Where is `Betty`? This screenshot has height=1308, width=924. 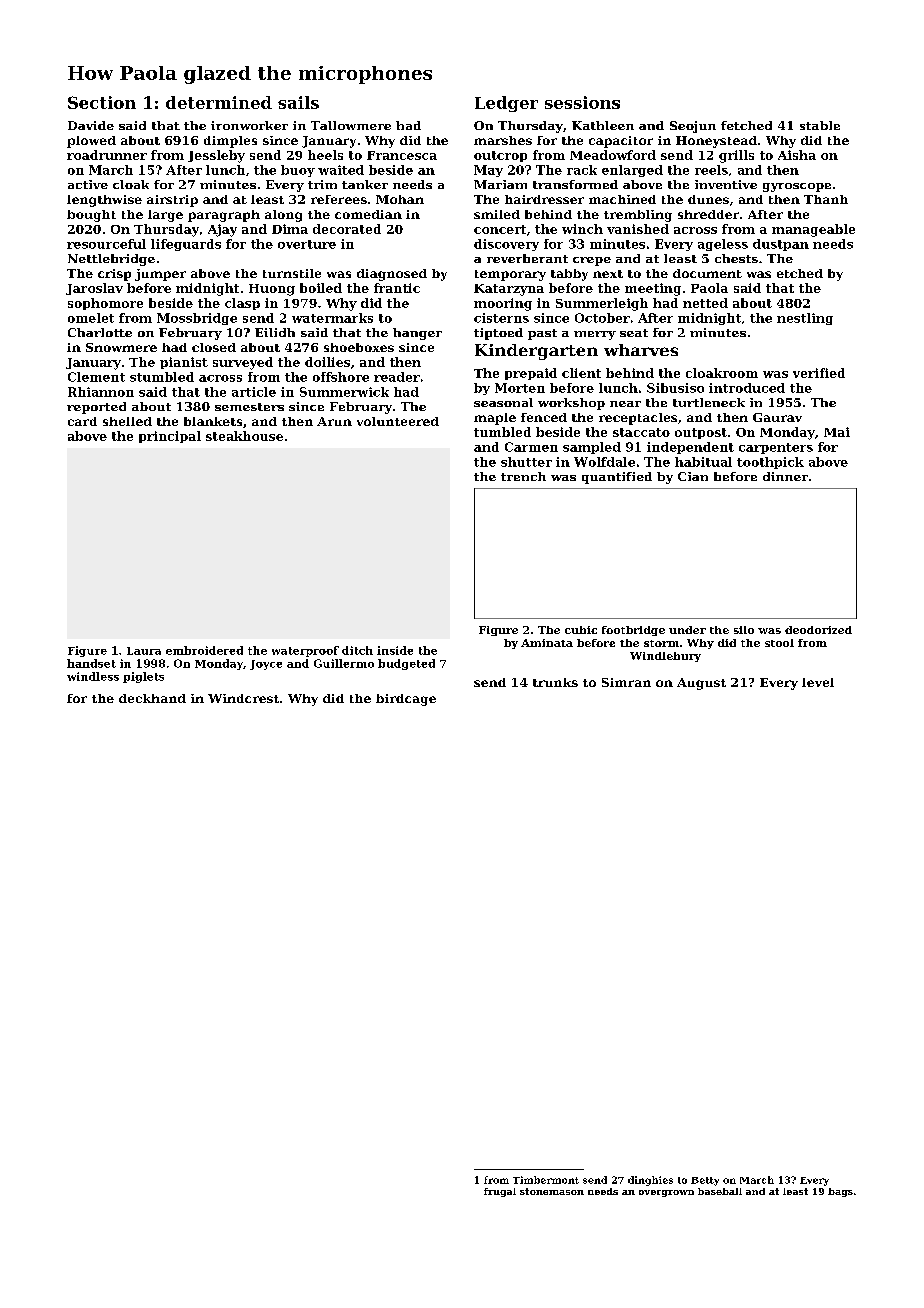 Betty is located at coordinates (705, 1181).
